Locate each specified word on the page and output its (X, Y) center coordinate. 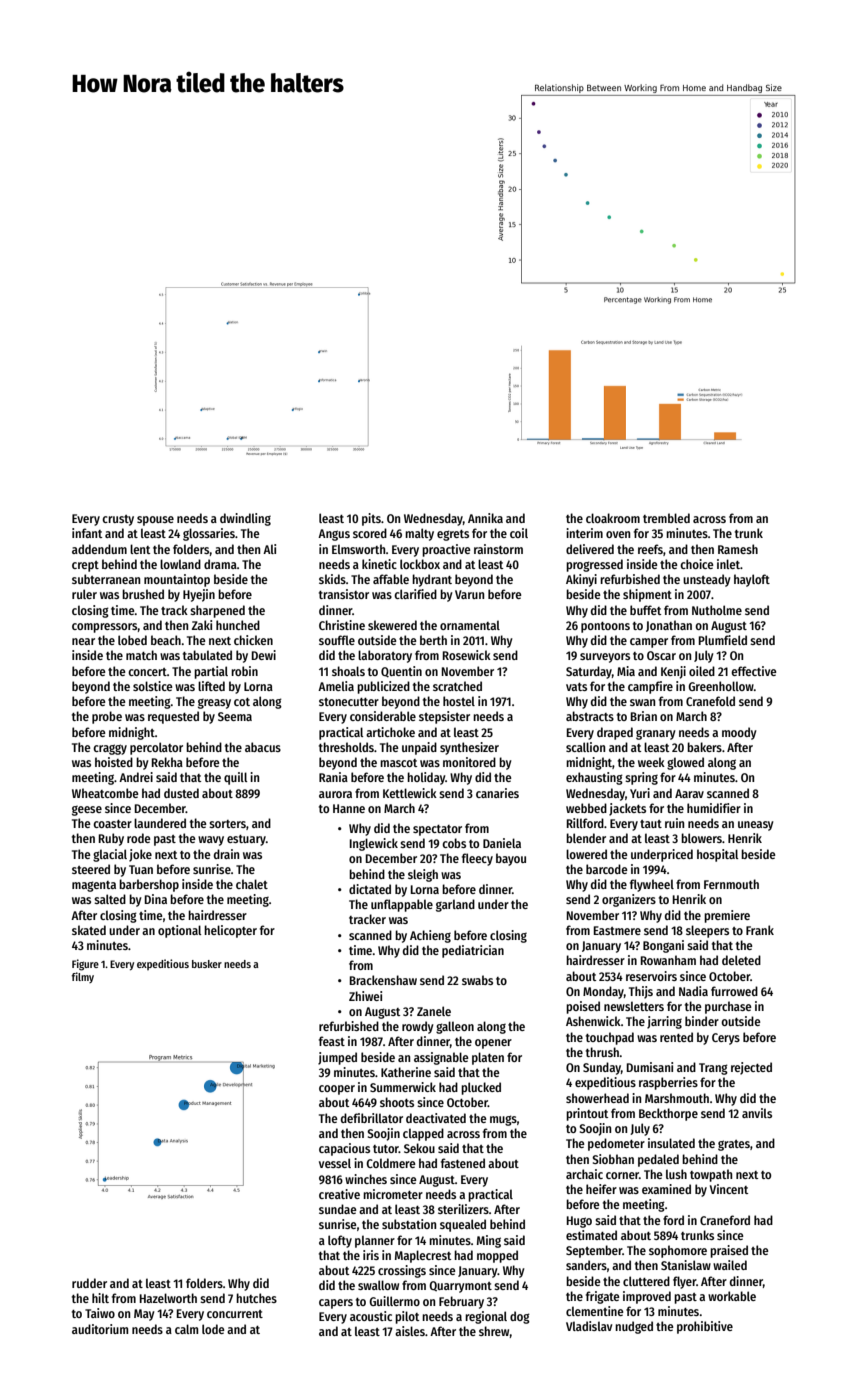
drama (220, 564)
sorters (227, 824)
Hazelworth (168, 1298)
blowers (701, 838)
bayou (511, 859)
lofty (340, 1241)
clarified (415, 594)
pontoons (605, 627)
